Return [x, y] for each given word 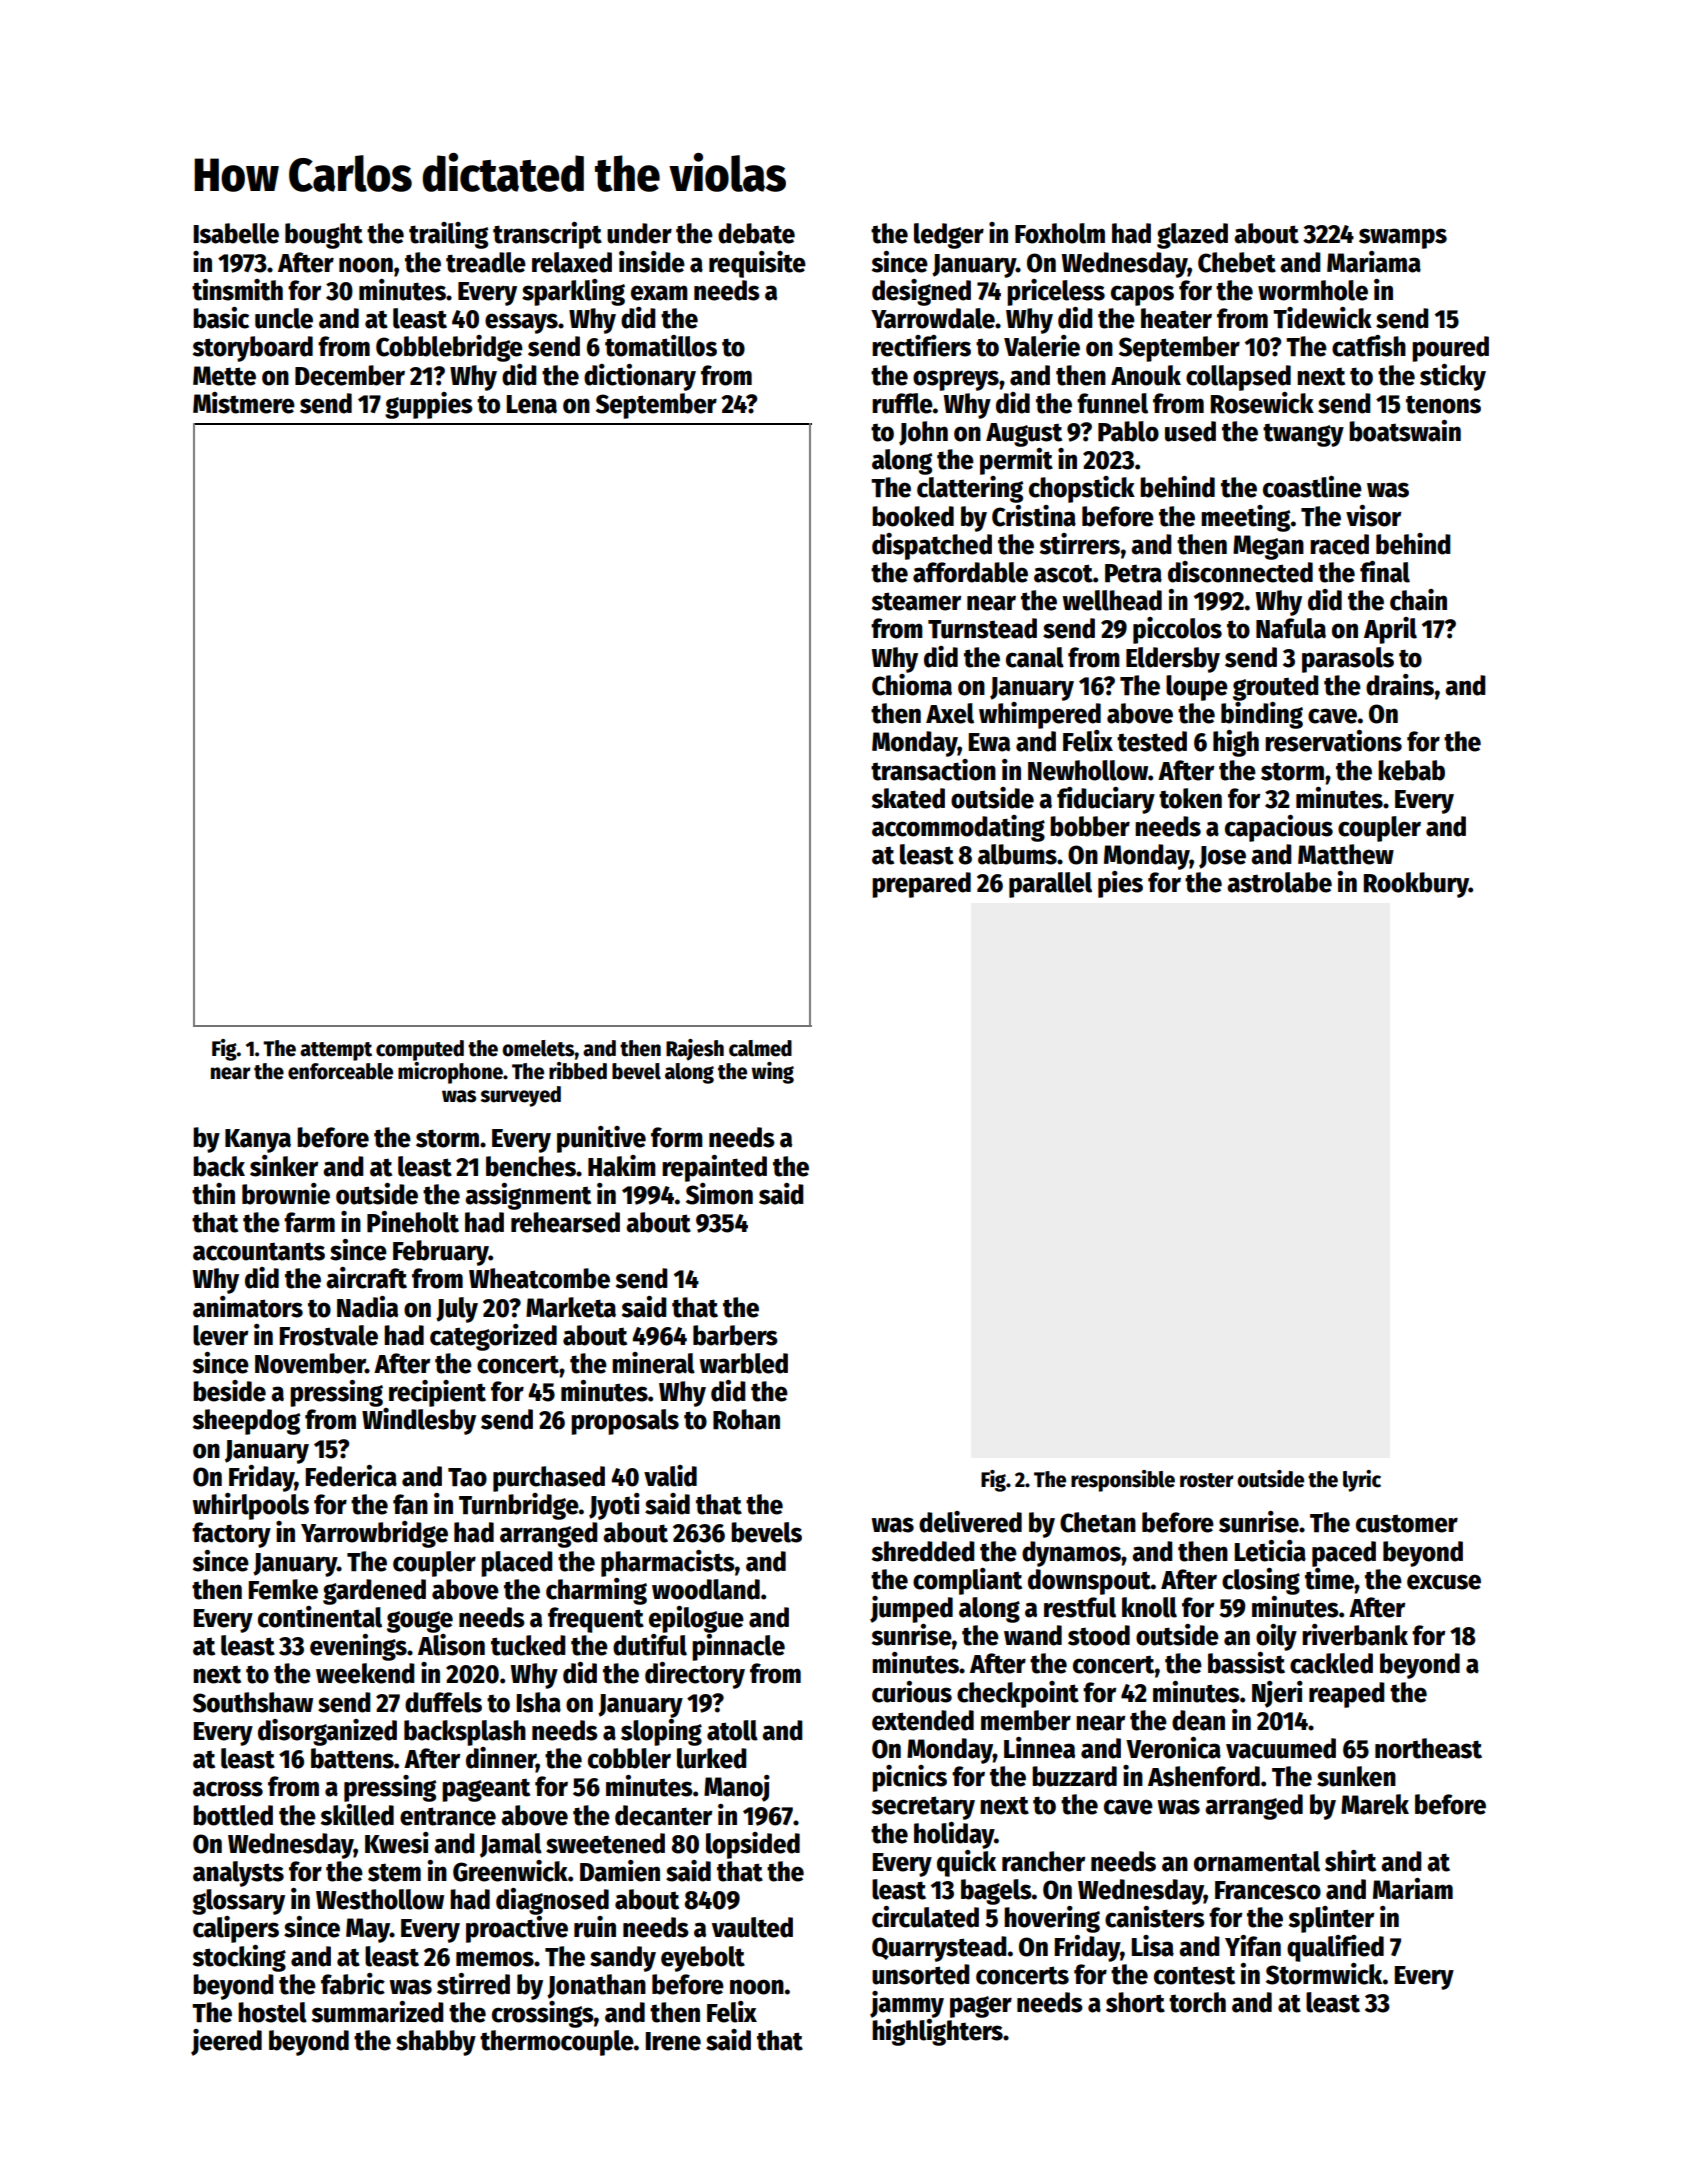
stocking [239, 1958]
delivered [970, 1522]
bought [324, 236]
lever [220, 1335]
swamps [1403, 238]
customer [1407, 1524]
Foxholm [1060, 233]
